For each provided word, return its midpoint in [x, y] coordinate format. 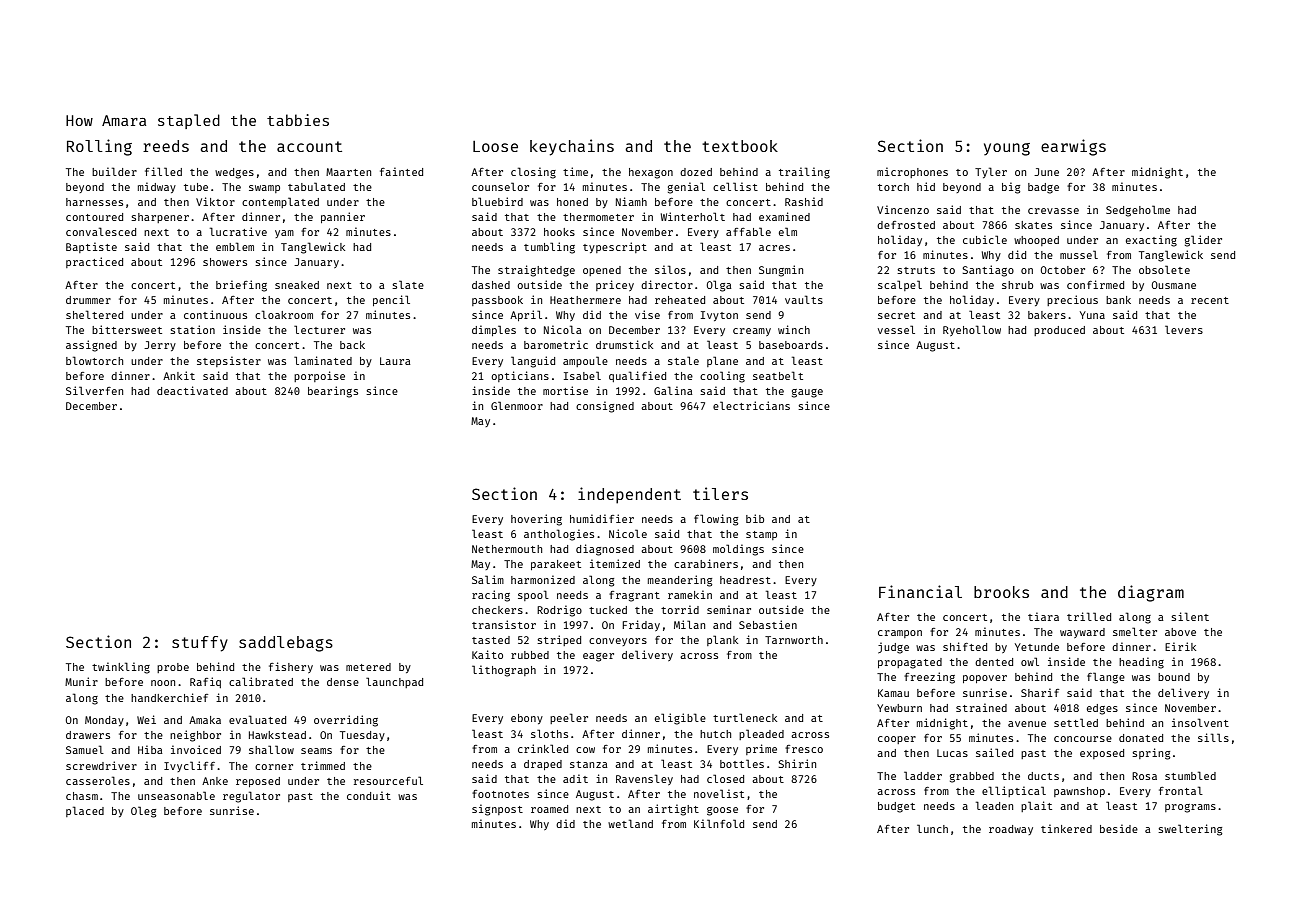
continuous [215, 314]
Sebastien [768, 624]
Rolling [99, 147]
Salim [488, 579]
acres [774, 248]
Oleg [143, 812]
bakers [1047, 315]
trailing [804, 173]
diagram [1151, 593]
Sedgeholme [1138, 211]
